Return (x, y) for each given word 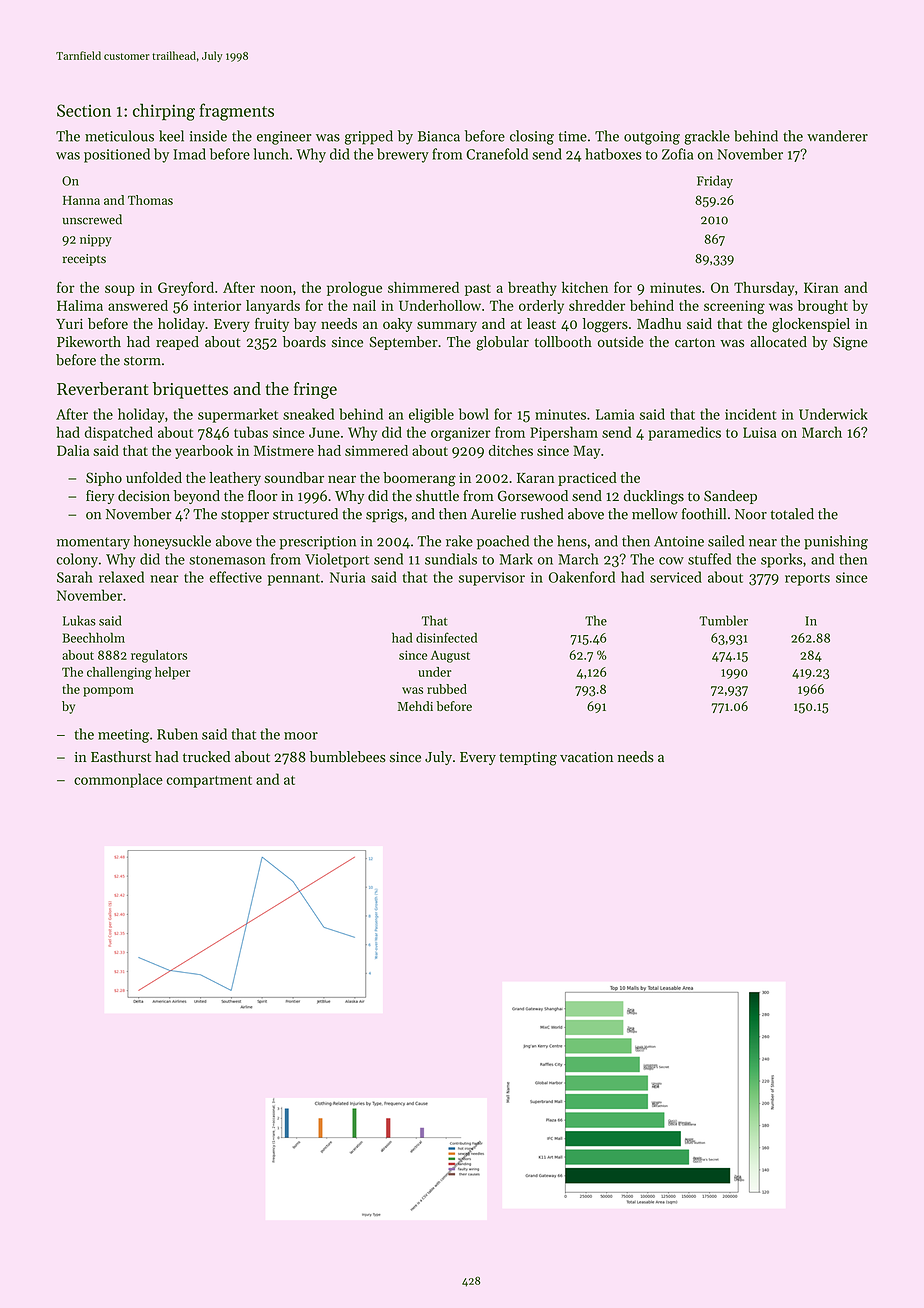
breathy (532, 289)
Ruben (177, 734)
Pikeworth (89, 342)
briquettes (190, 390)
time (573, 136)
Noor (751, 514)
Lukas (79, 620)
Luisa (760, 432)
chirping (164, 112)
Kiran (821, 287)
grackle (707, 137)
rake (459, 541)
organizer (461, 434)
